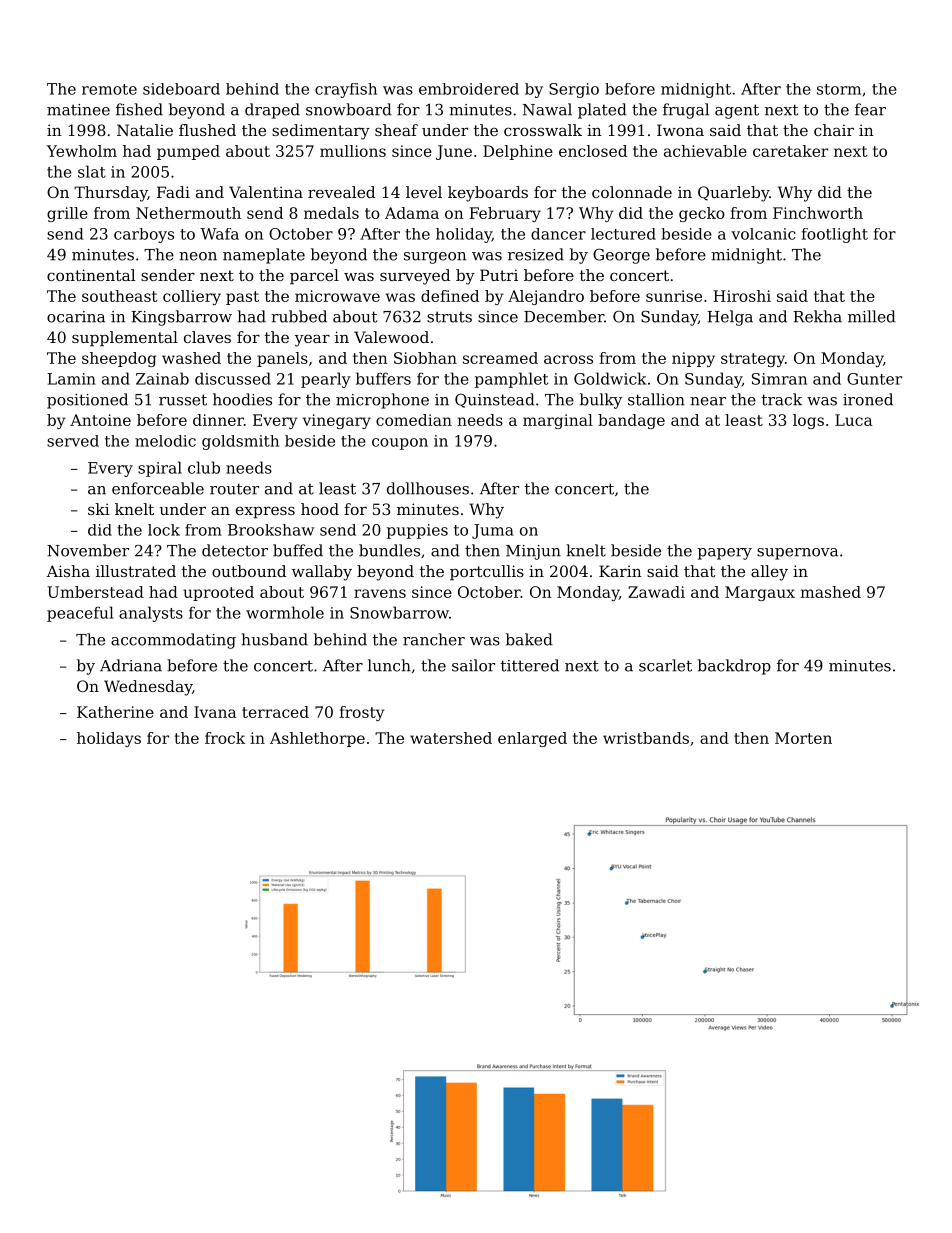 This screenshot has height=1233, width=952. Describe the element at coordinates (225, 738) in the screenshot. I see `frock` at that location.
